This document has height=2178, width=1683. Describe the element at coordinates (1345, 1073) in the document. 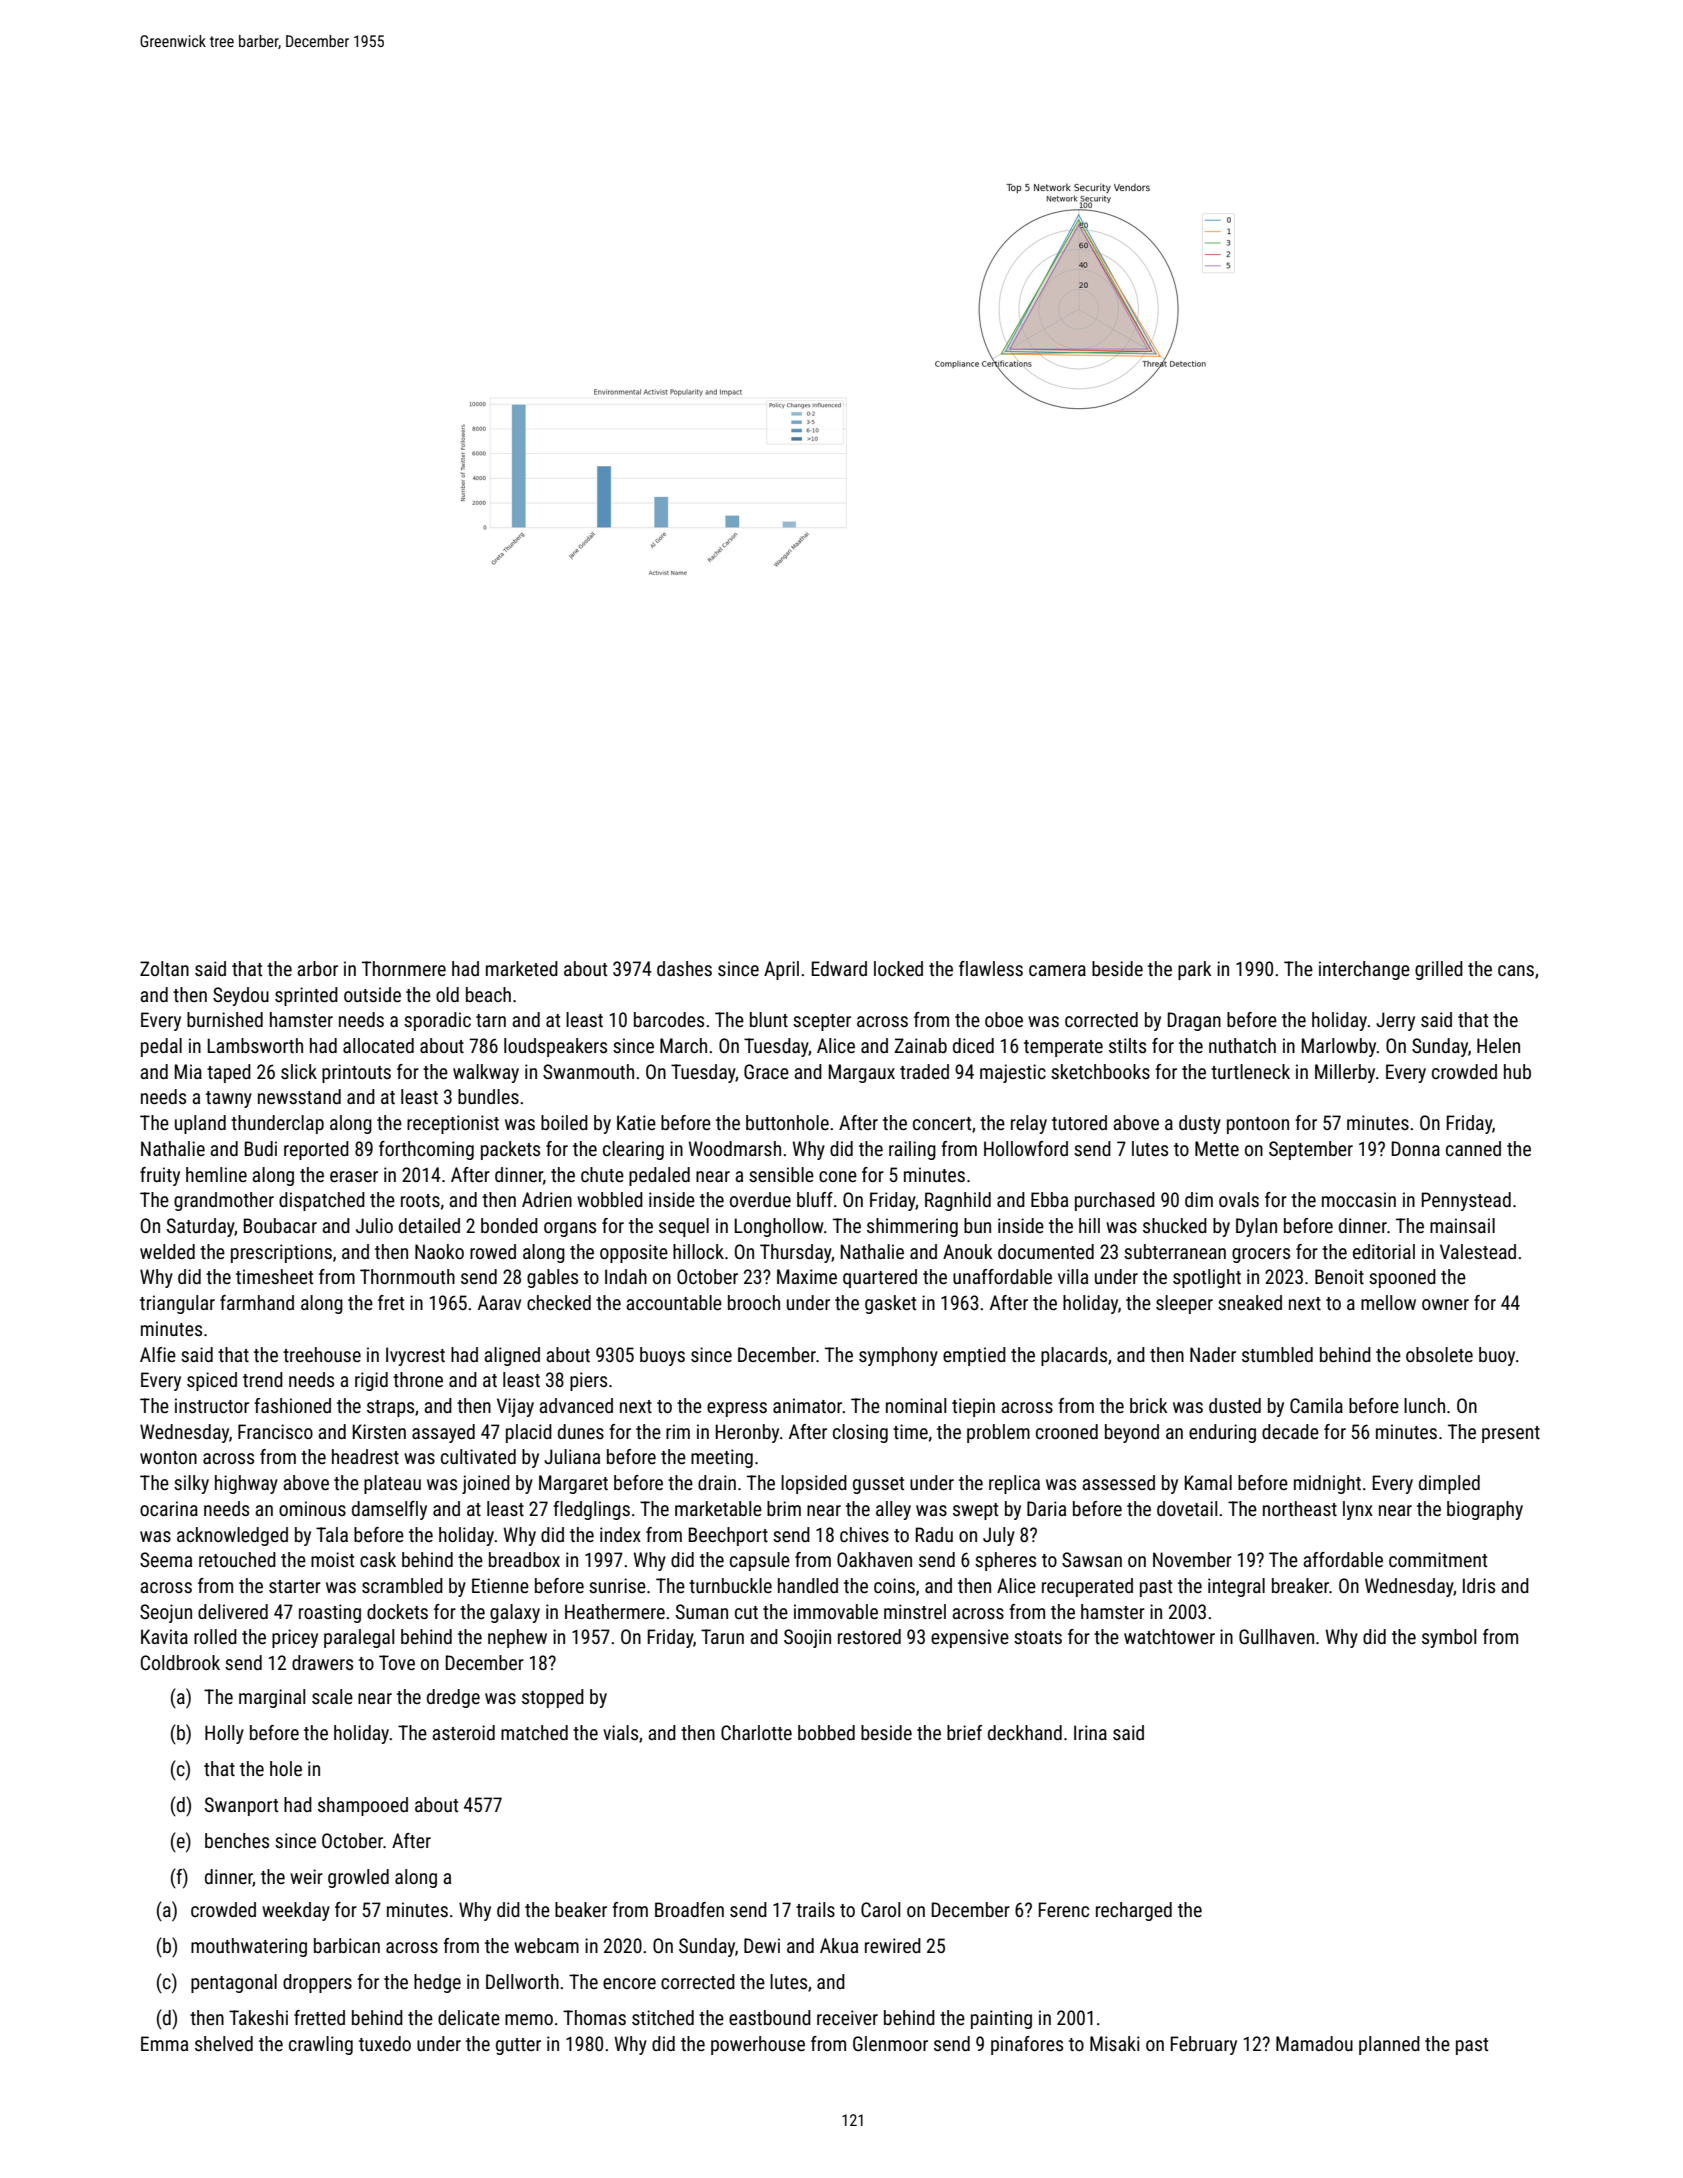

I see `Millerby` at that location.
